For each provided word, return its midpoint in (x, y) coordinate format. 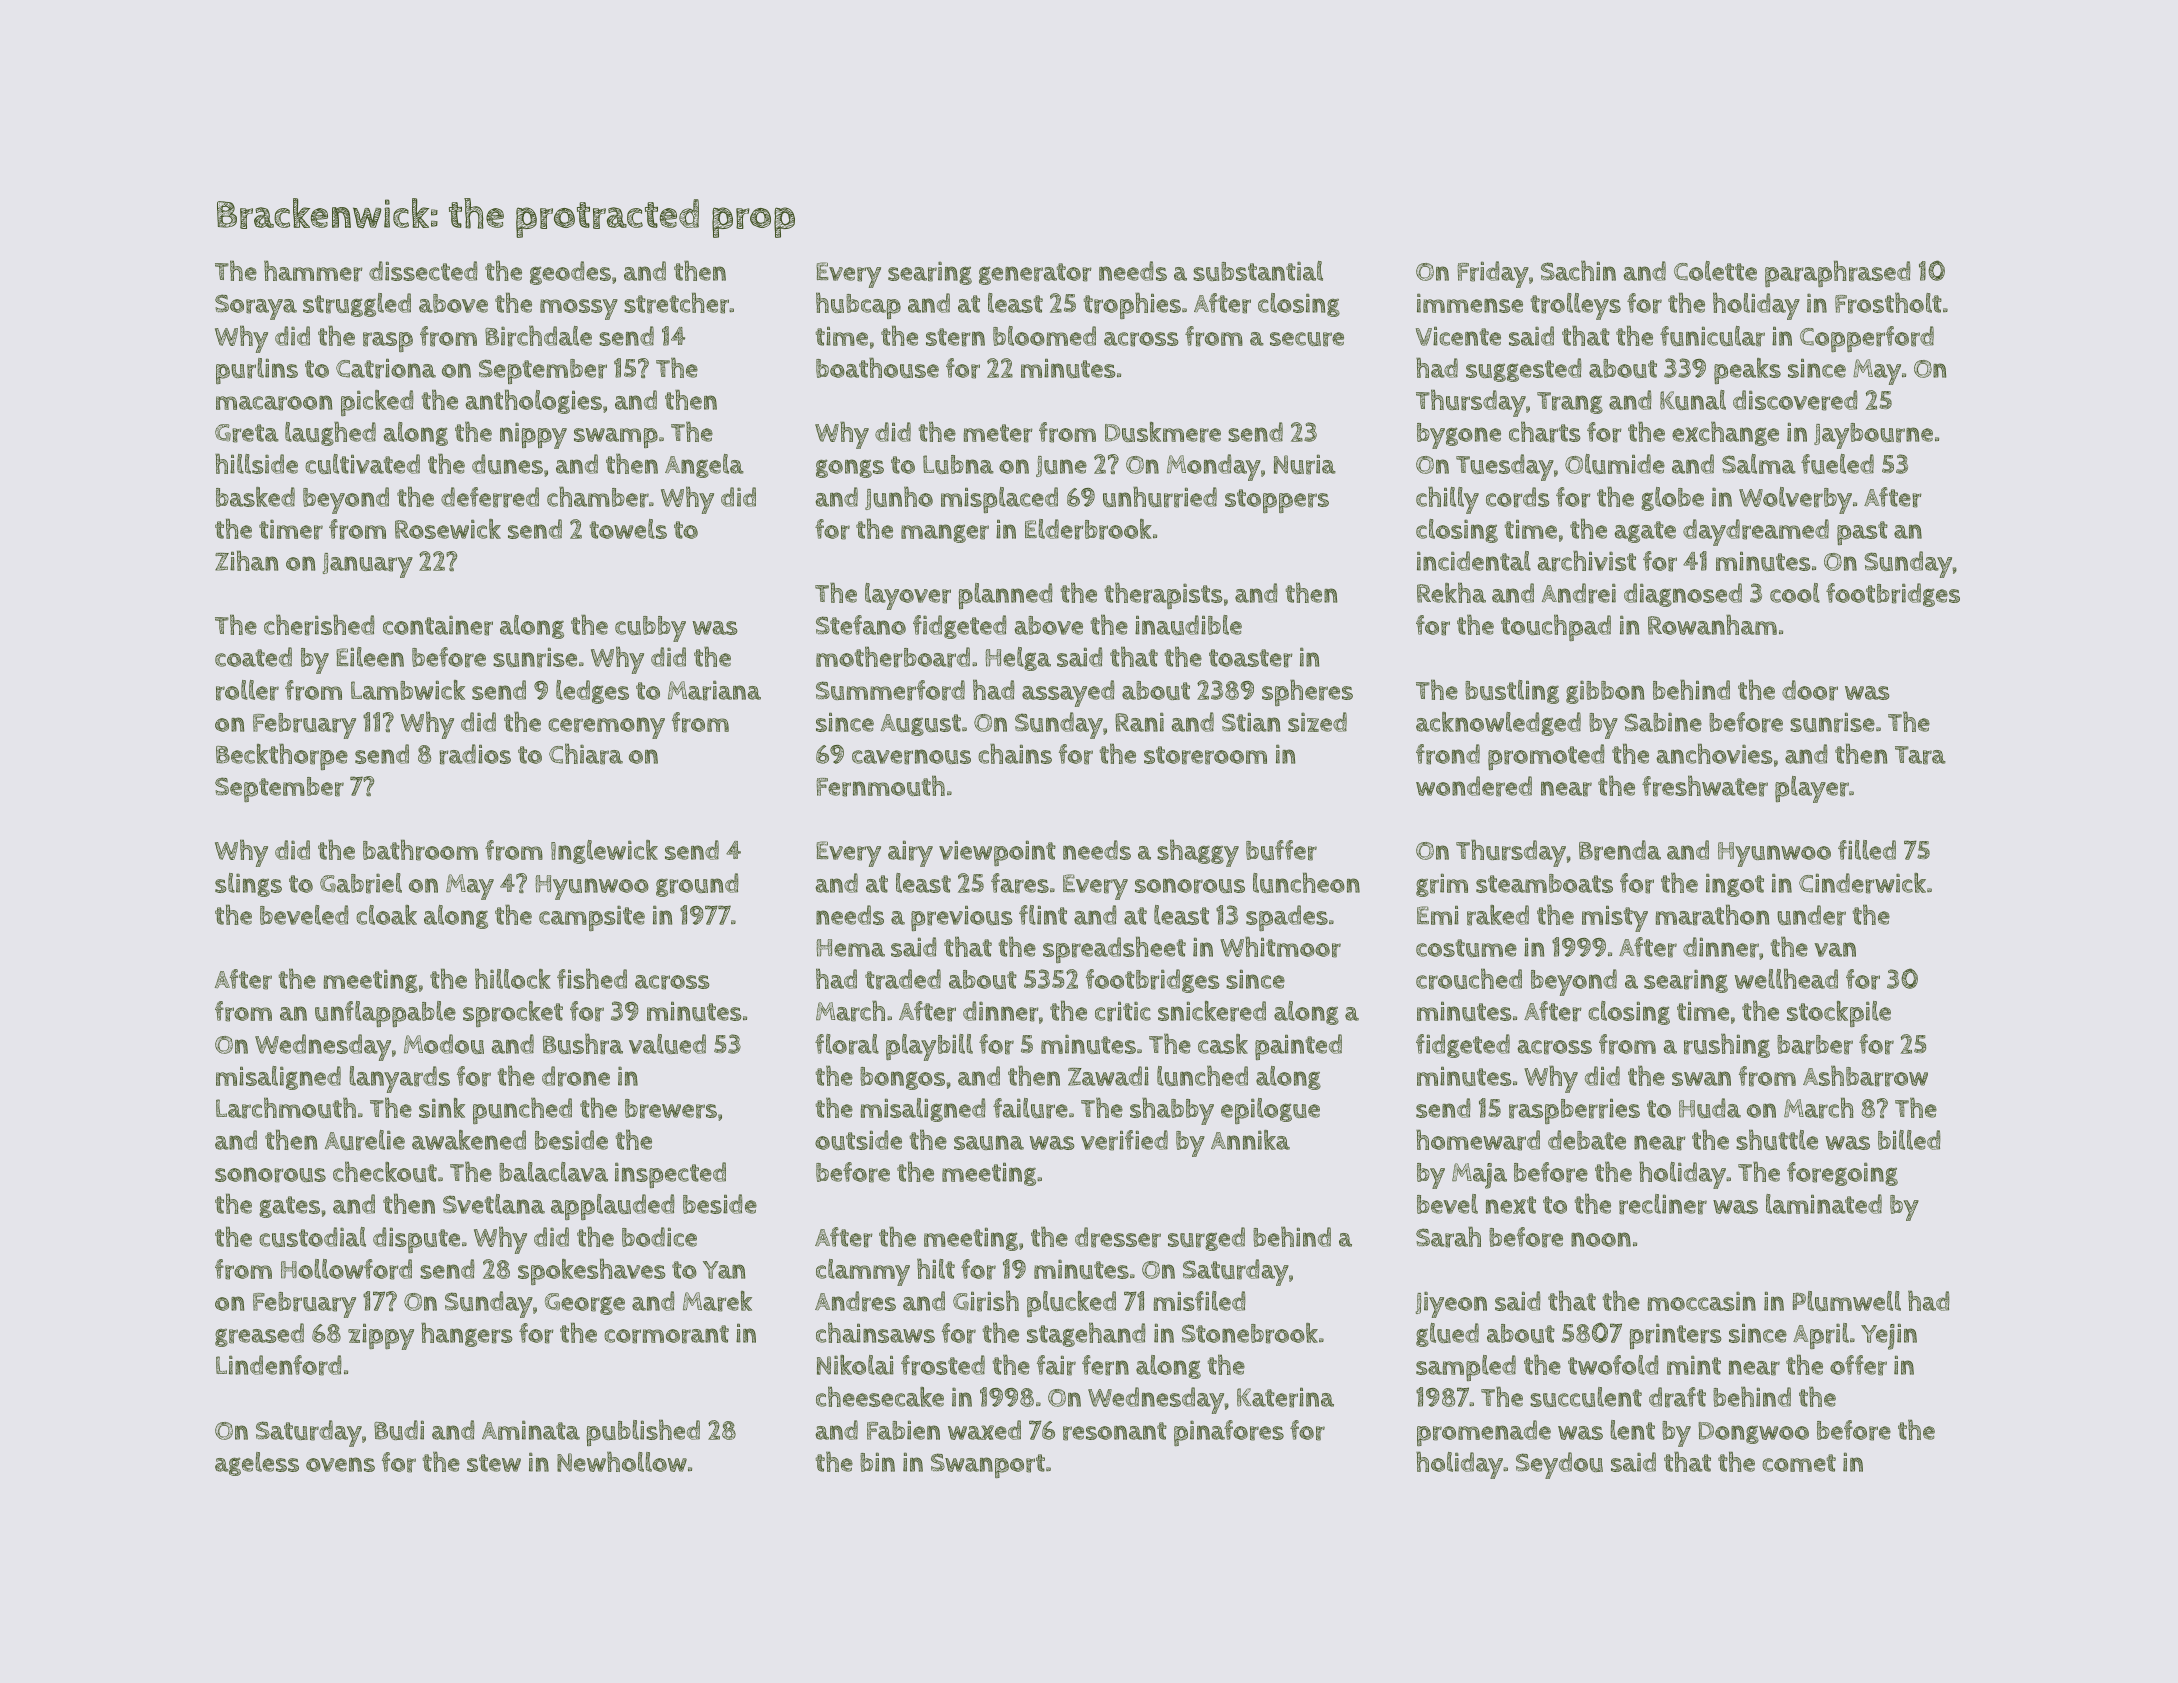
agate (1645, 532)
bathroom (420, 850)
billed (1909, 1140)
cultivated (362, 464)
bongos (902, 1078)
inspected (670, 1175)
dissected (423, 271)
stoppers (1277, 501)
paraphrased (1838, 273)
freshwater (1705, 786)
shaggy (1198, 853)
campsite (592, 918)
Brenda (1620, 850)
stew (494, 1463)
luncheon (1306, 882)
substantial (1258, 271)
